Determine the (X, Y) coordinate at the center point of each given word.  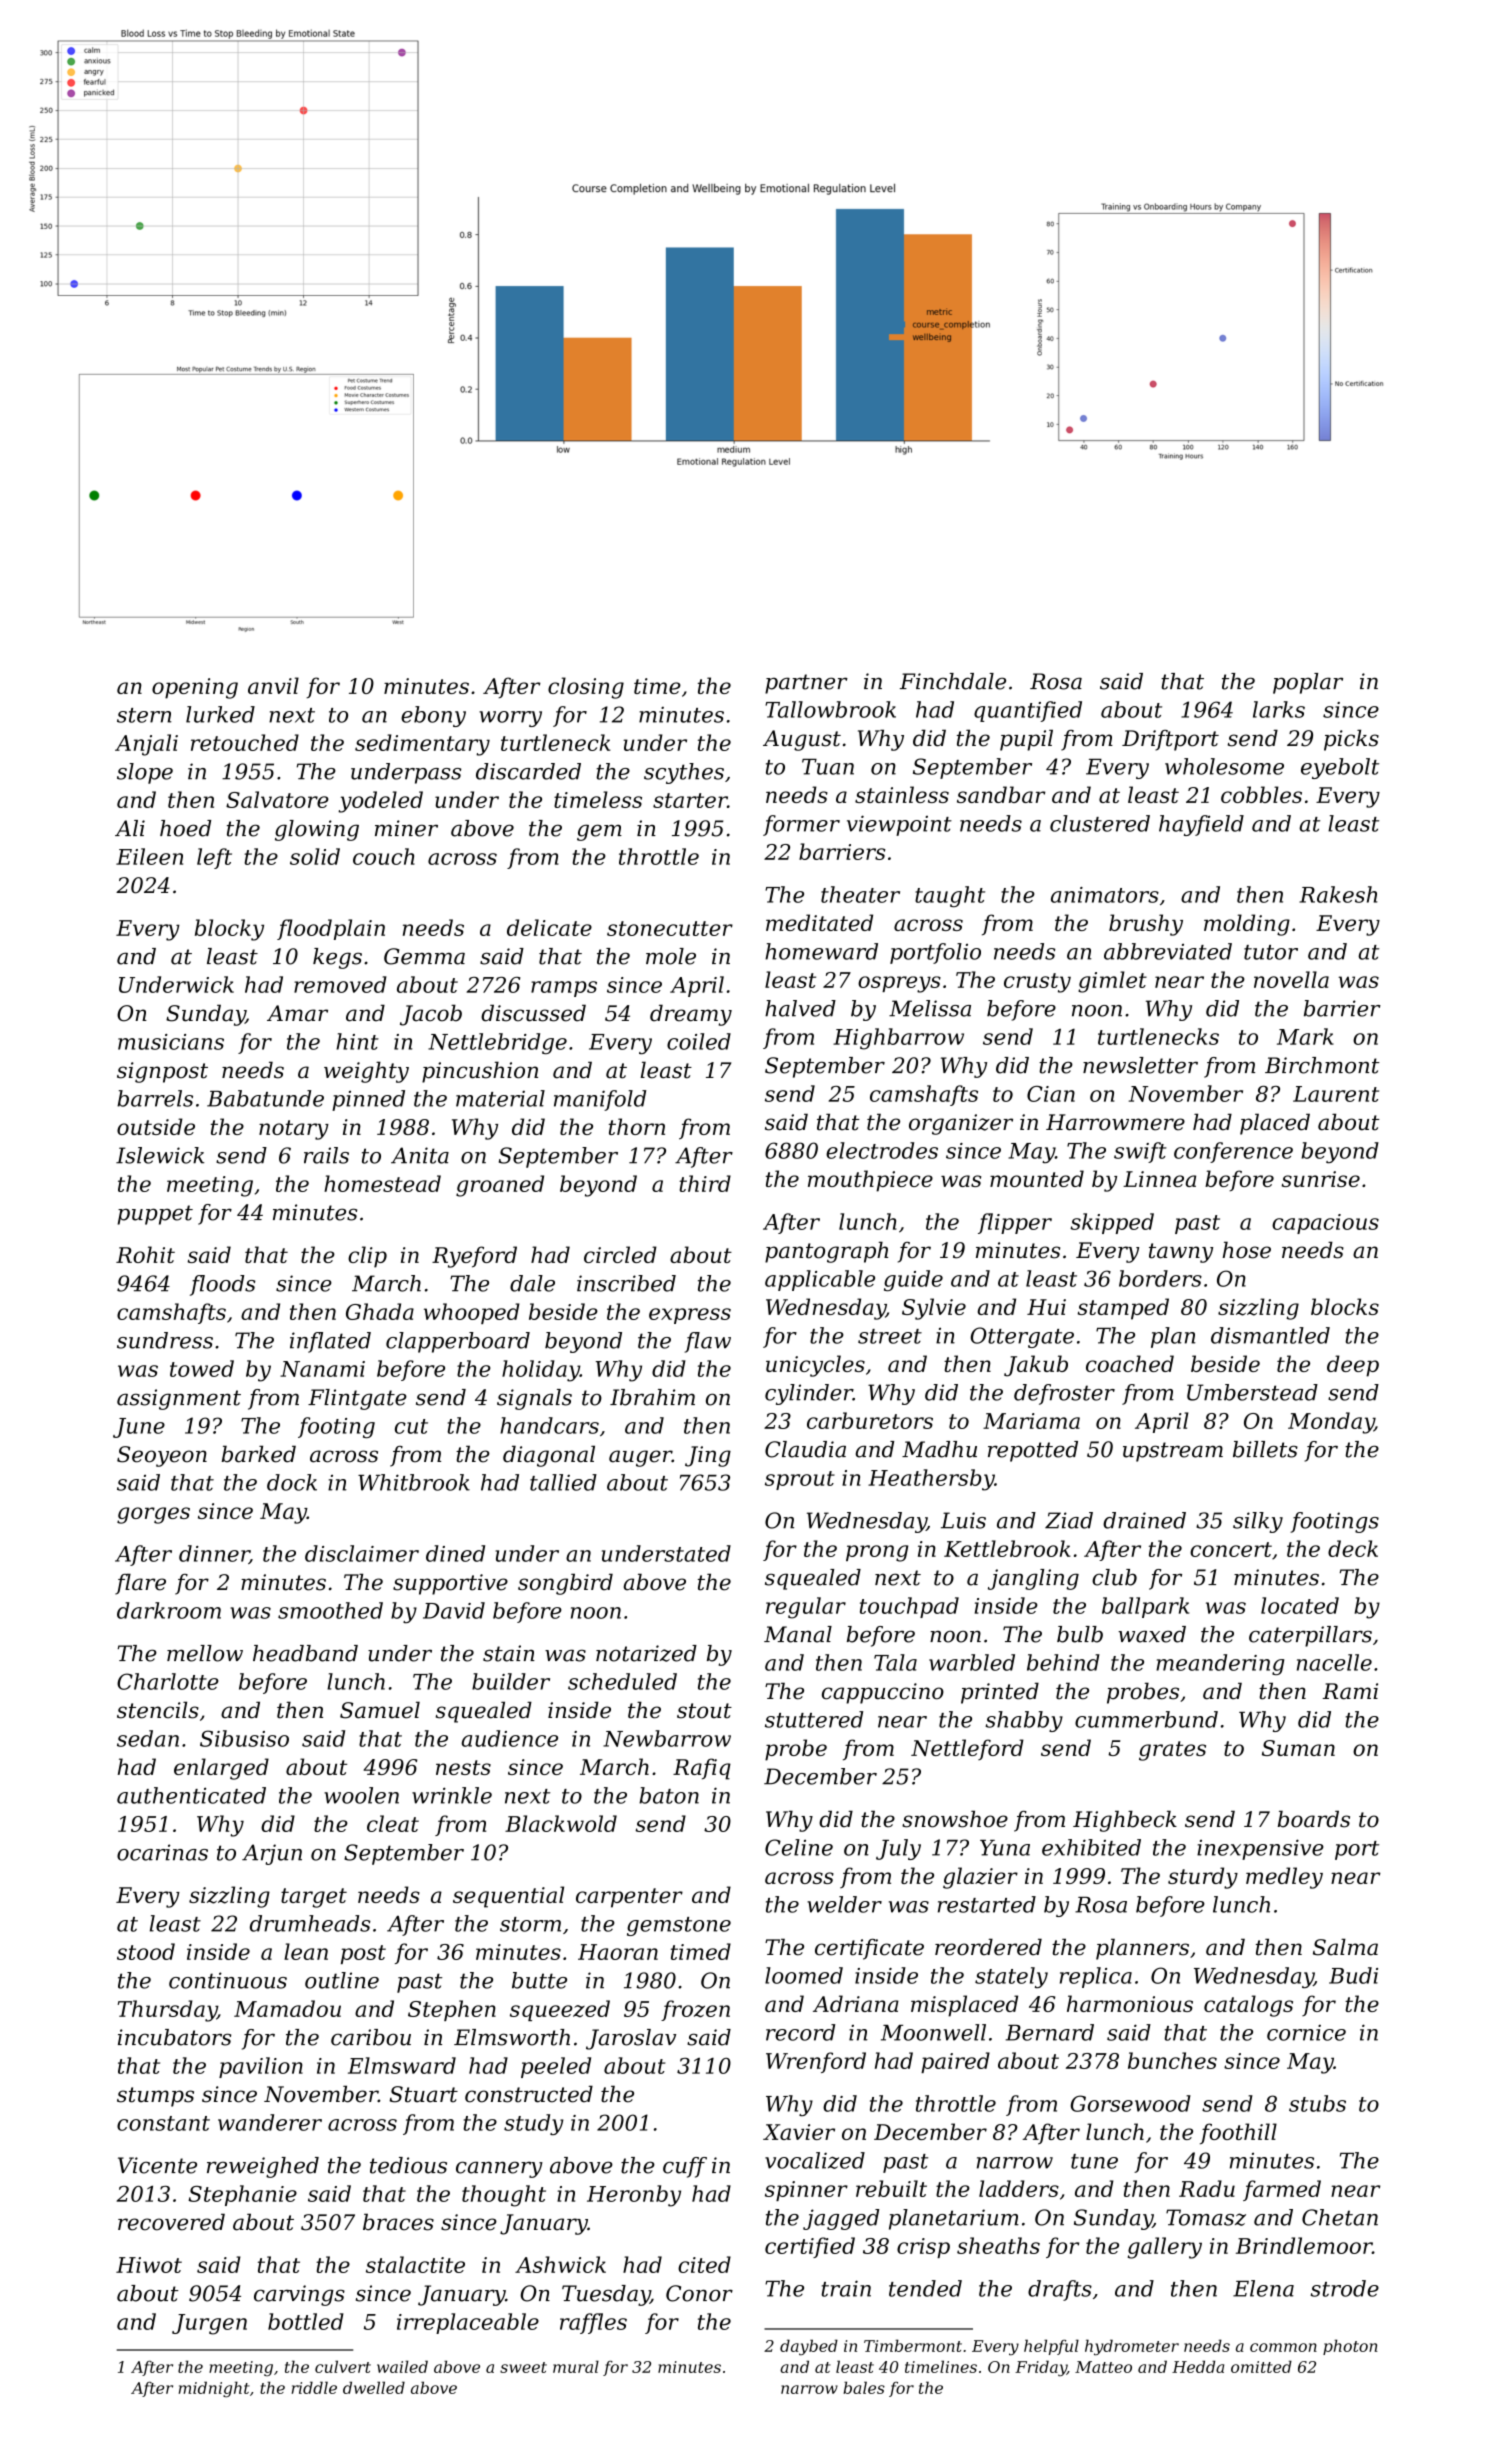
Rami (1350, 1691)
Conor (699, 2293)
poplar (1308, 683)
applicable (820, 1280)
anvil (273, 685)
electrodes (882, 1150)
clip (367, 1257)
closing (586, 688)
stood (146, 1951)
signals (534, 1399)
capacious (1325, 1224)
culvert (343, 2366)
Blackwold (561, 1823)
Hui (1046, 1307)
